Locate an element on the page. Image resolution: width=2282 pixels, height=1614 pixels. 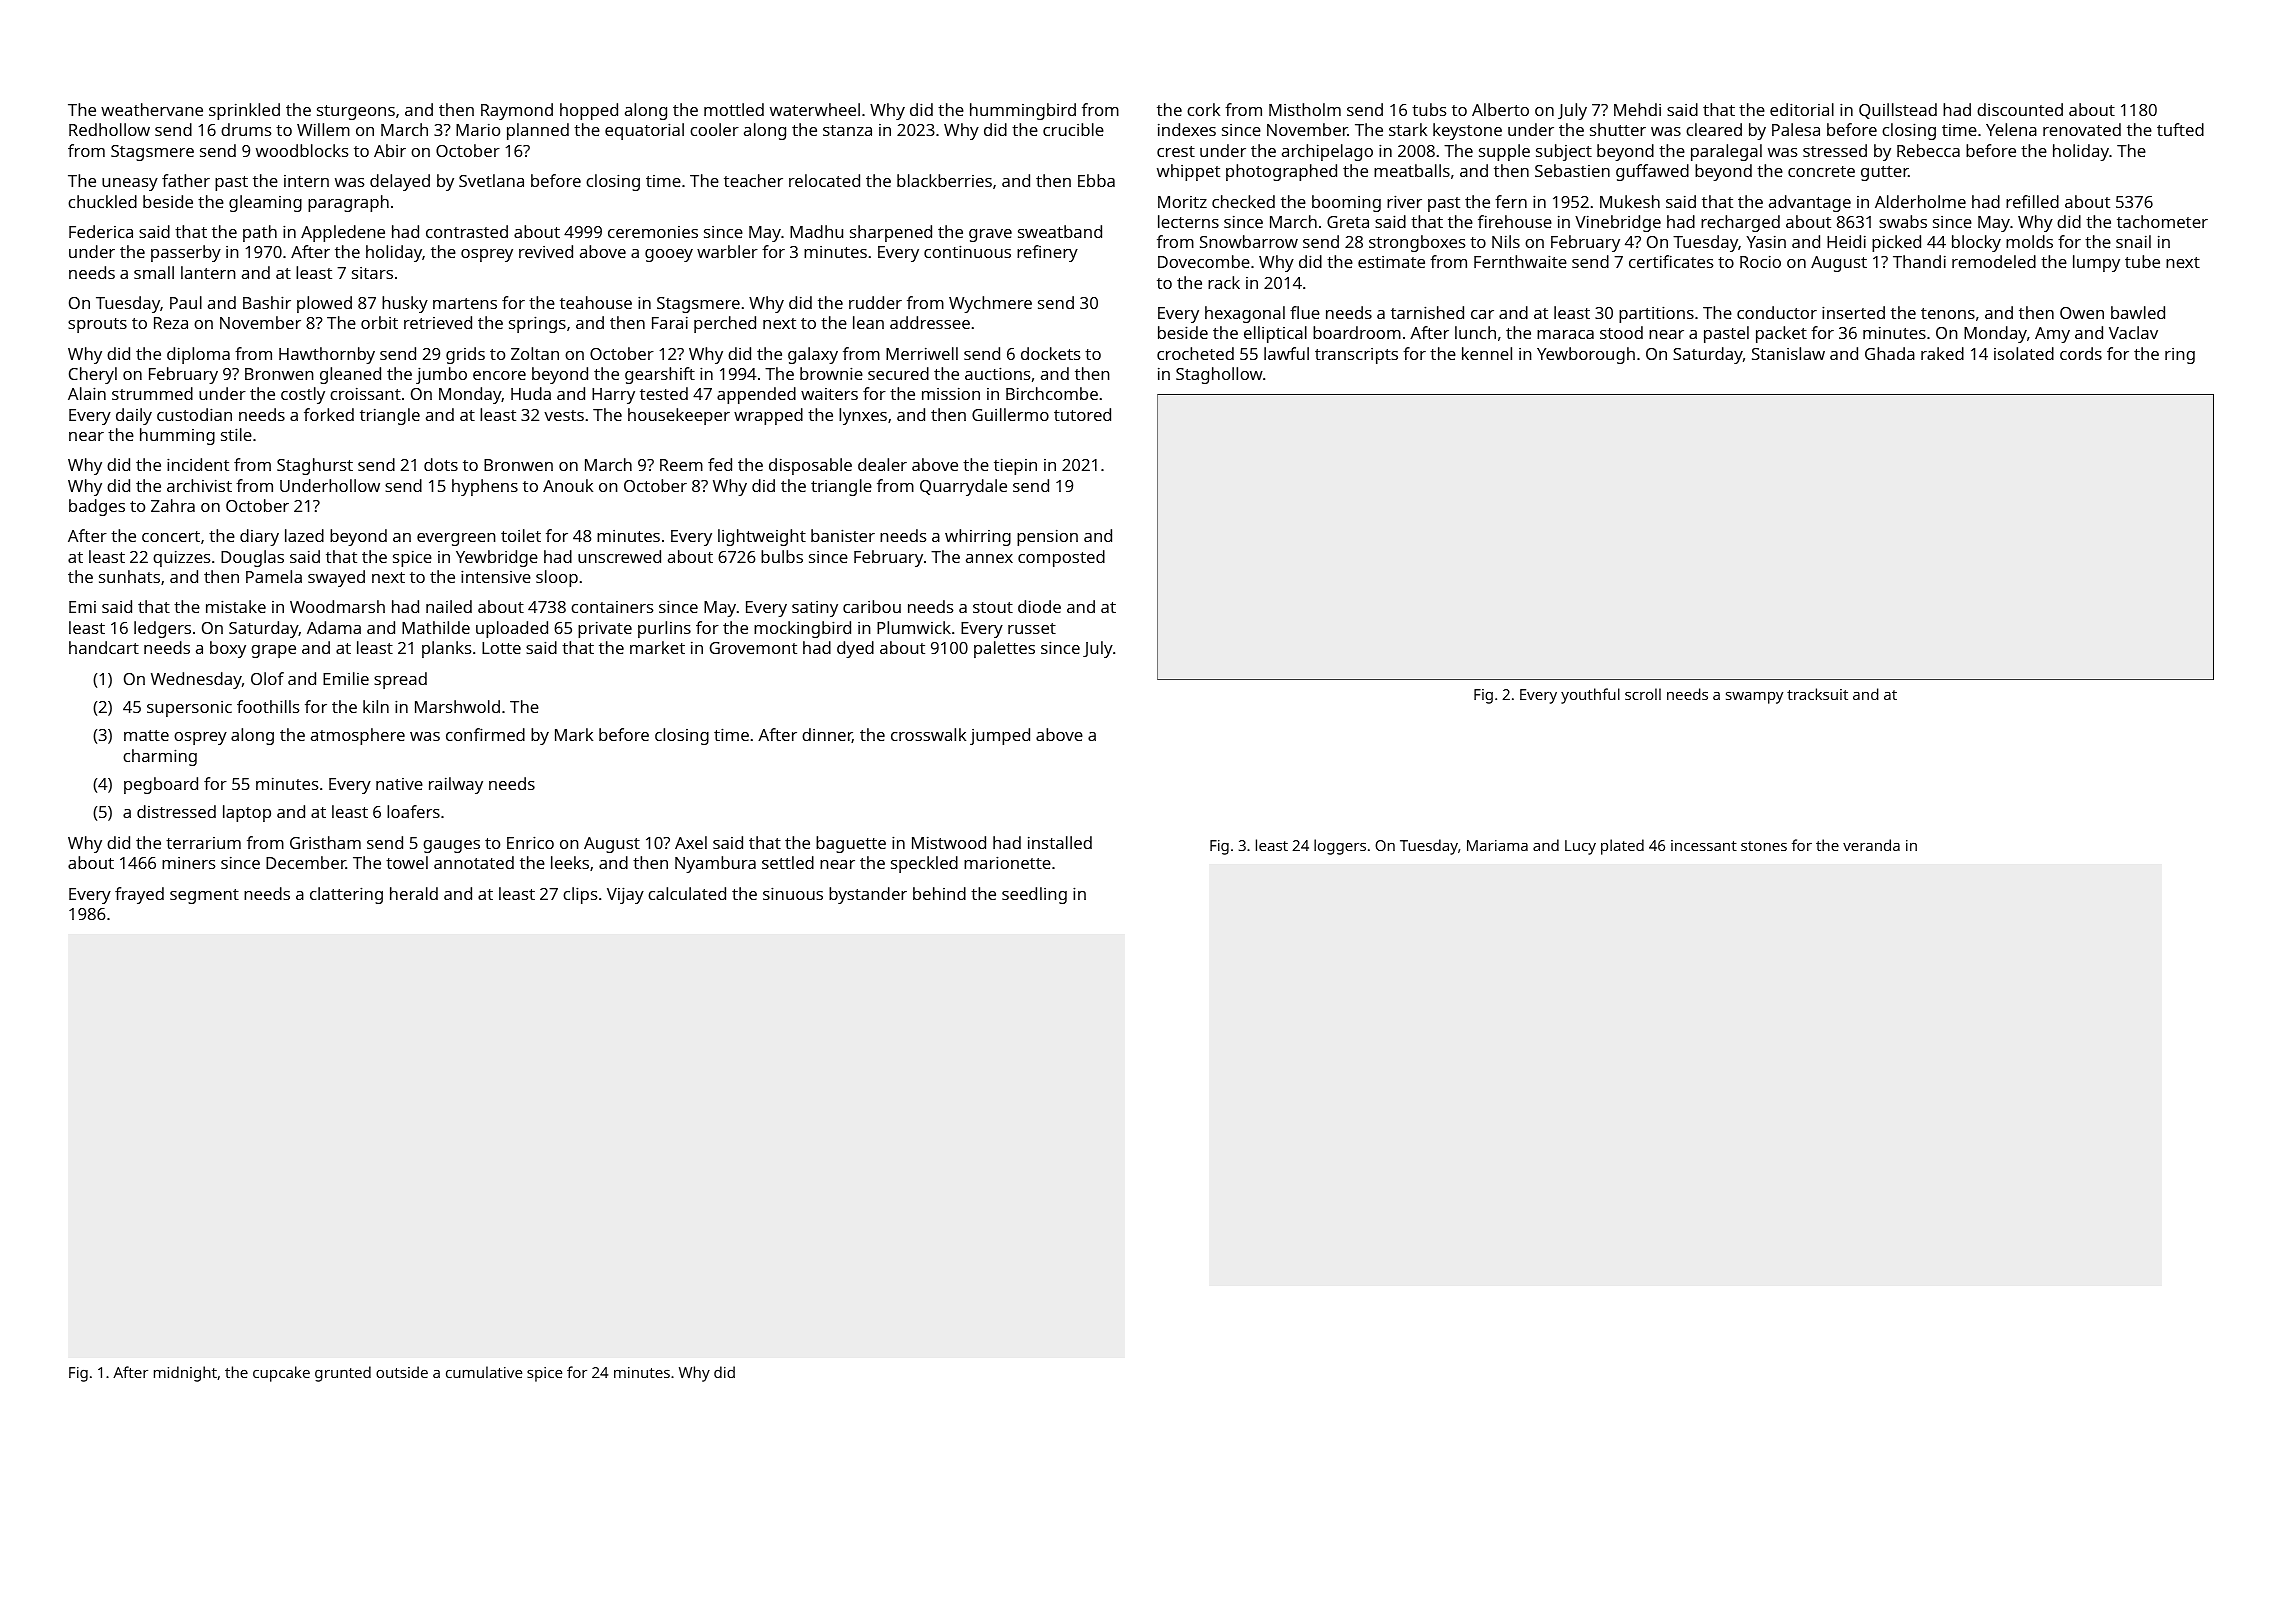
frayed is located at coordinates (139, 895).
